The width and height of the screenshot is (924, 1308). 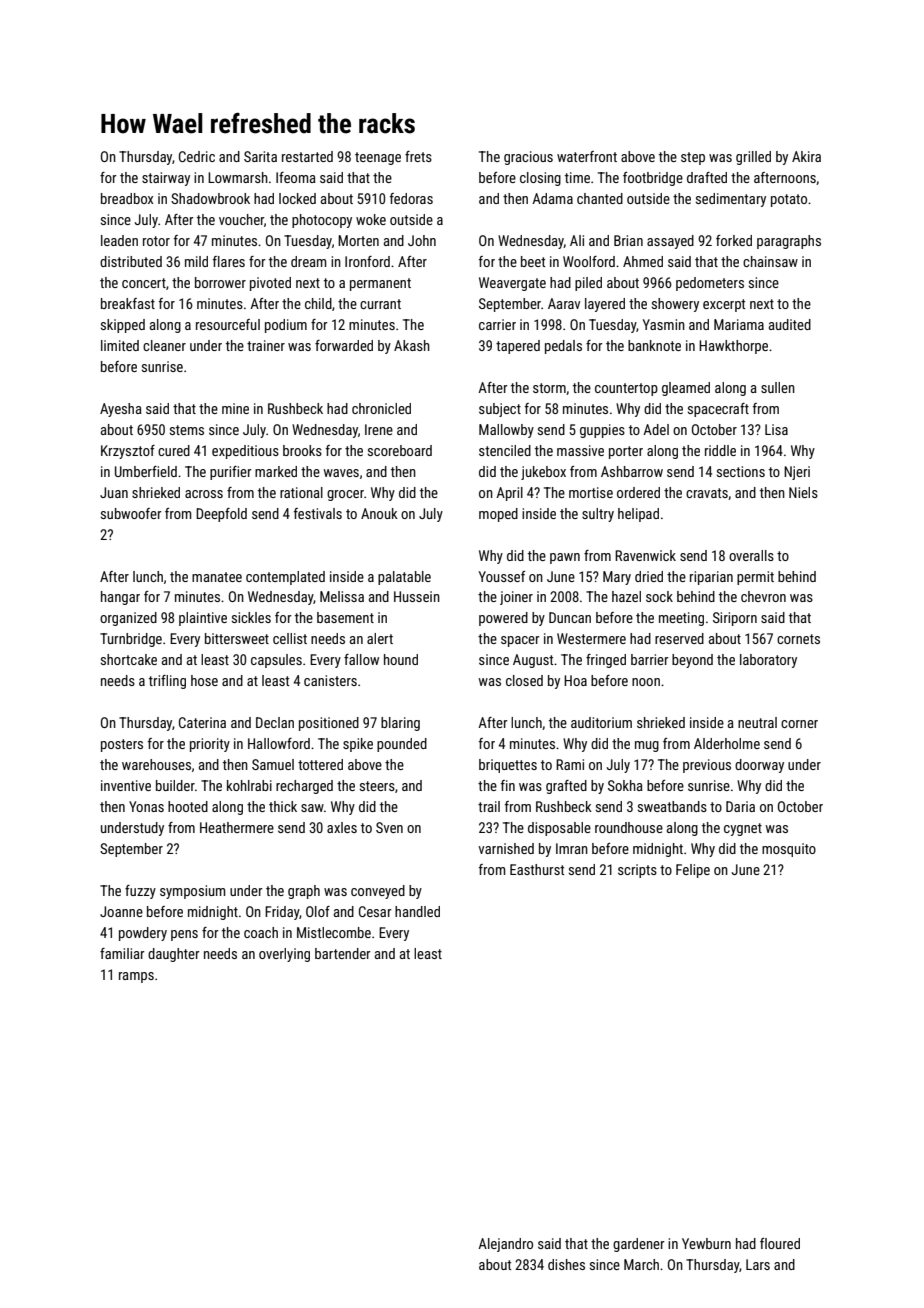 What do you see at coordinates (740, 806) in the screenshot?
I see `Daria` at bounding box center [740, 806].
